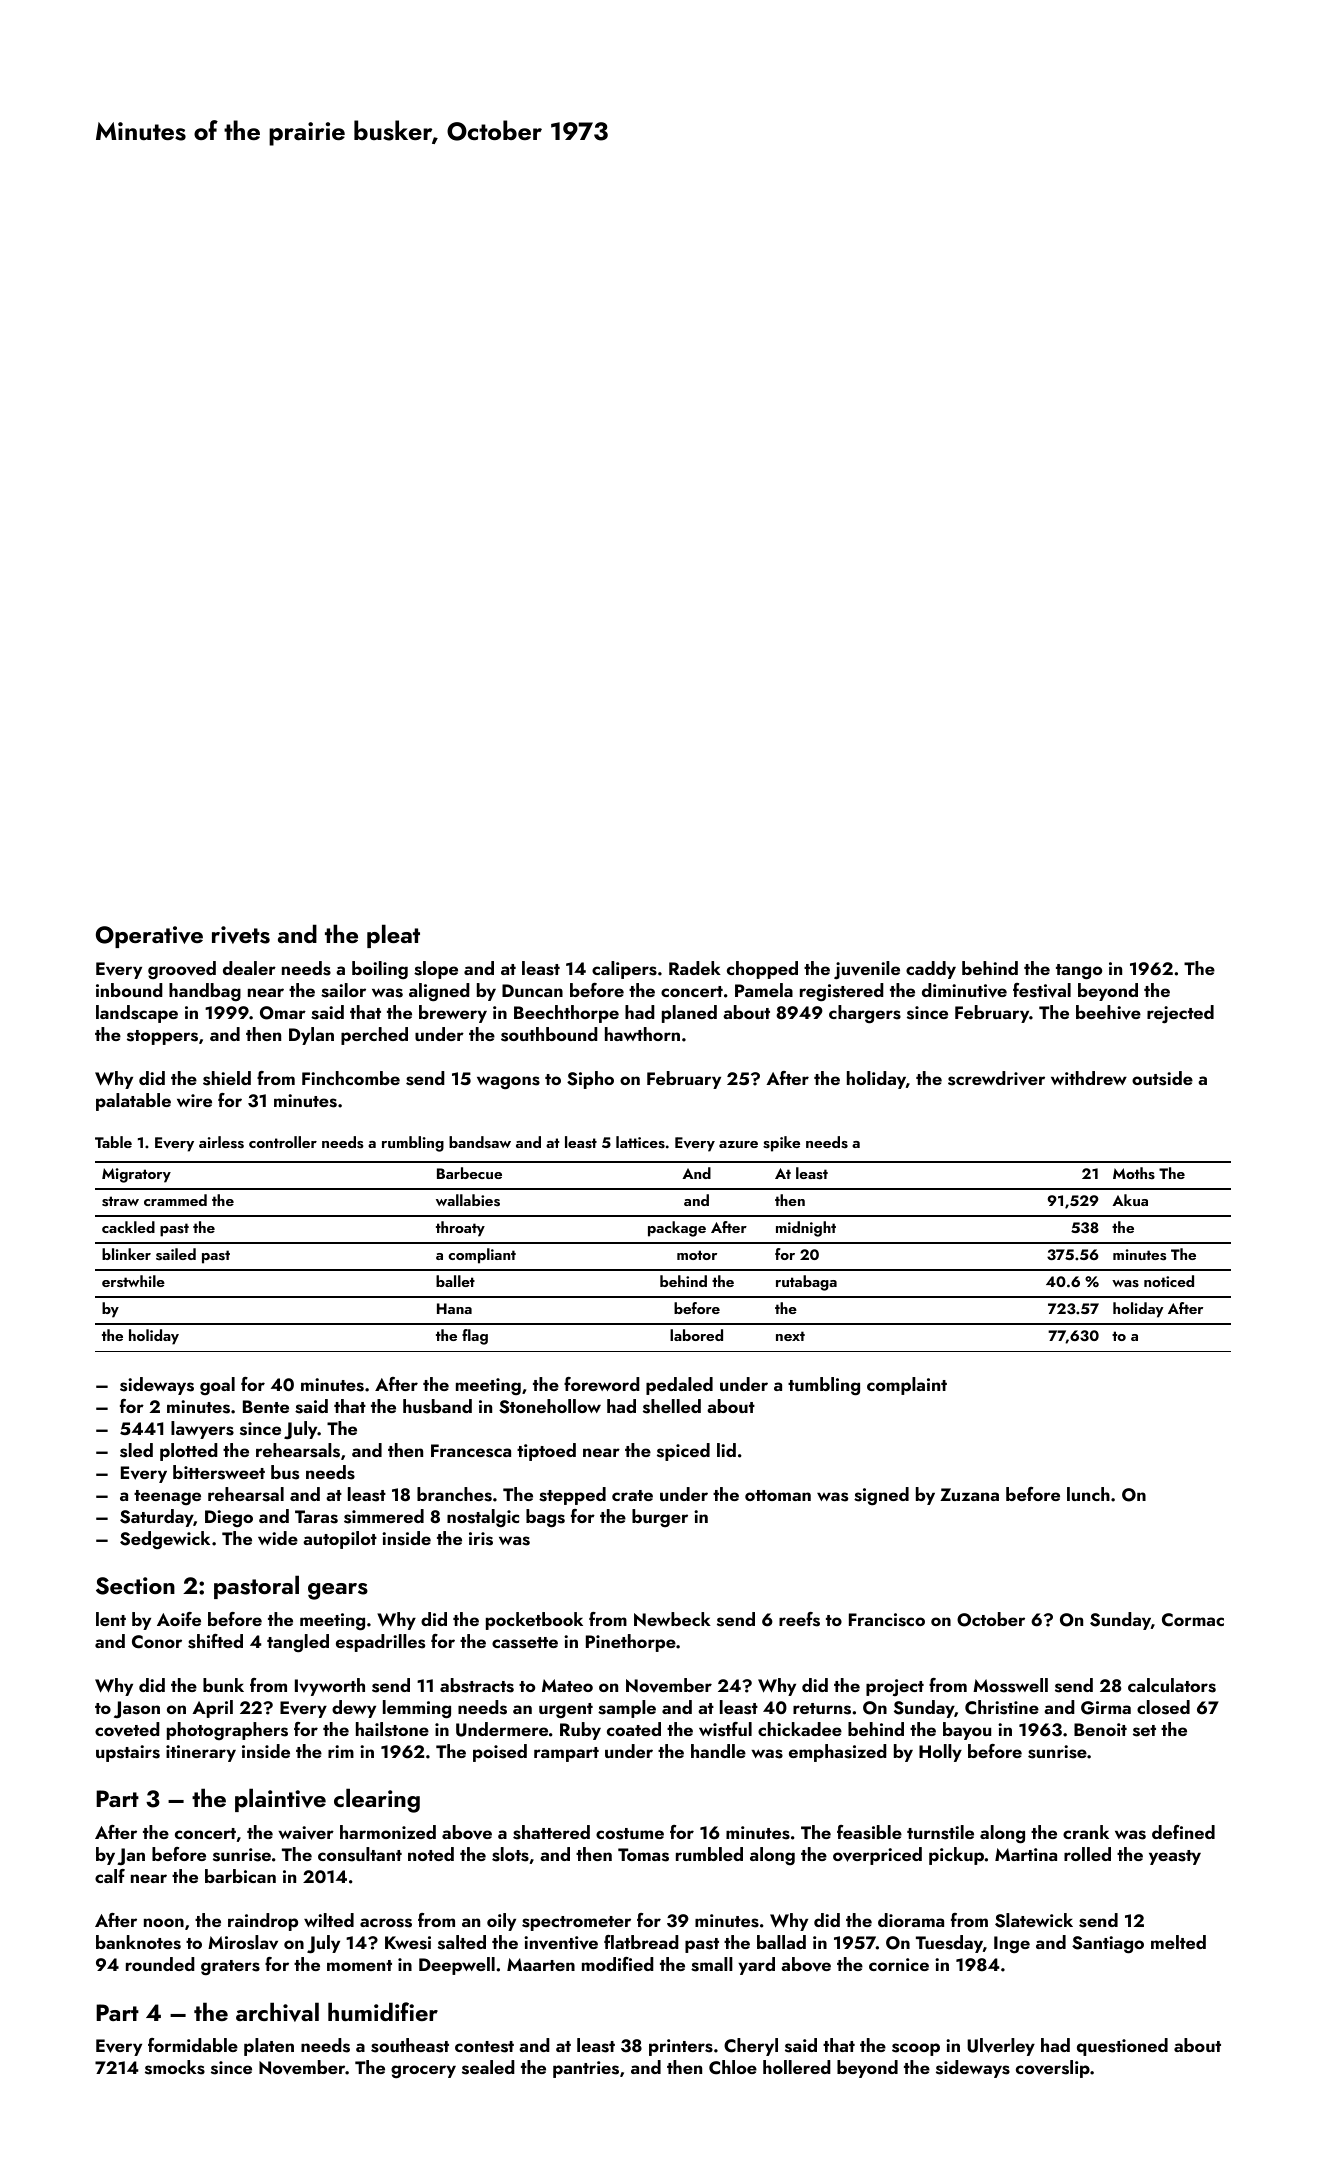 The image size is (1326, 2184). I want to click on crate, so click(632, 1495).
